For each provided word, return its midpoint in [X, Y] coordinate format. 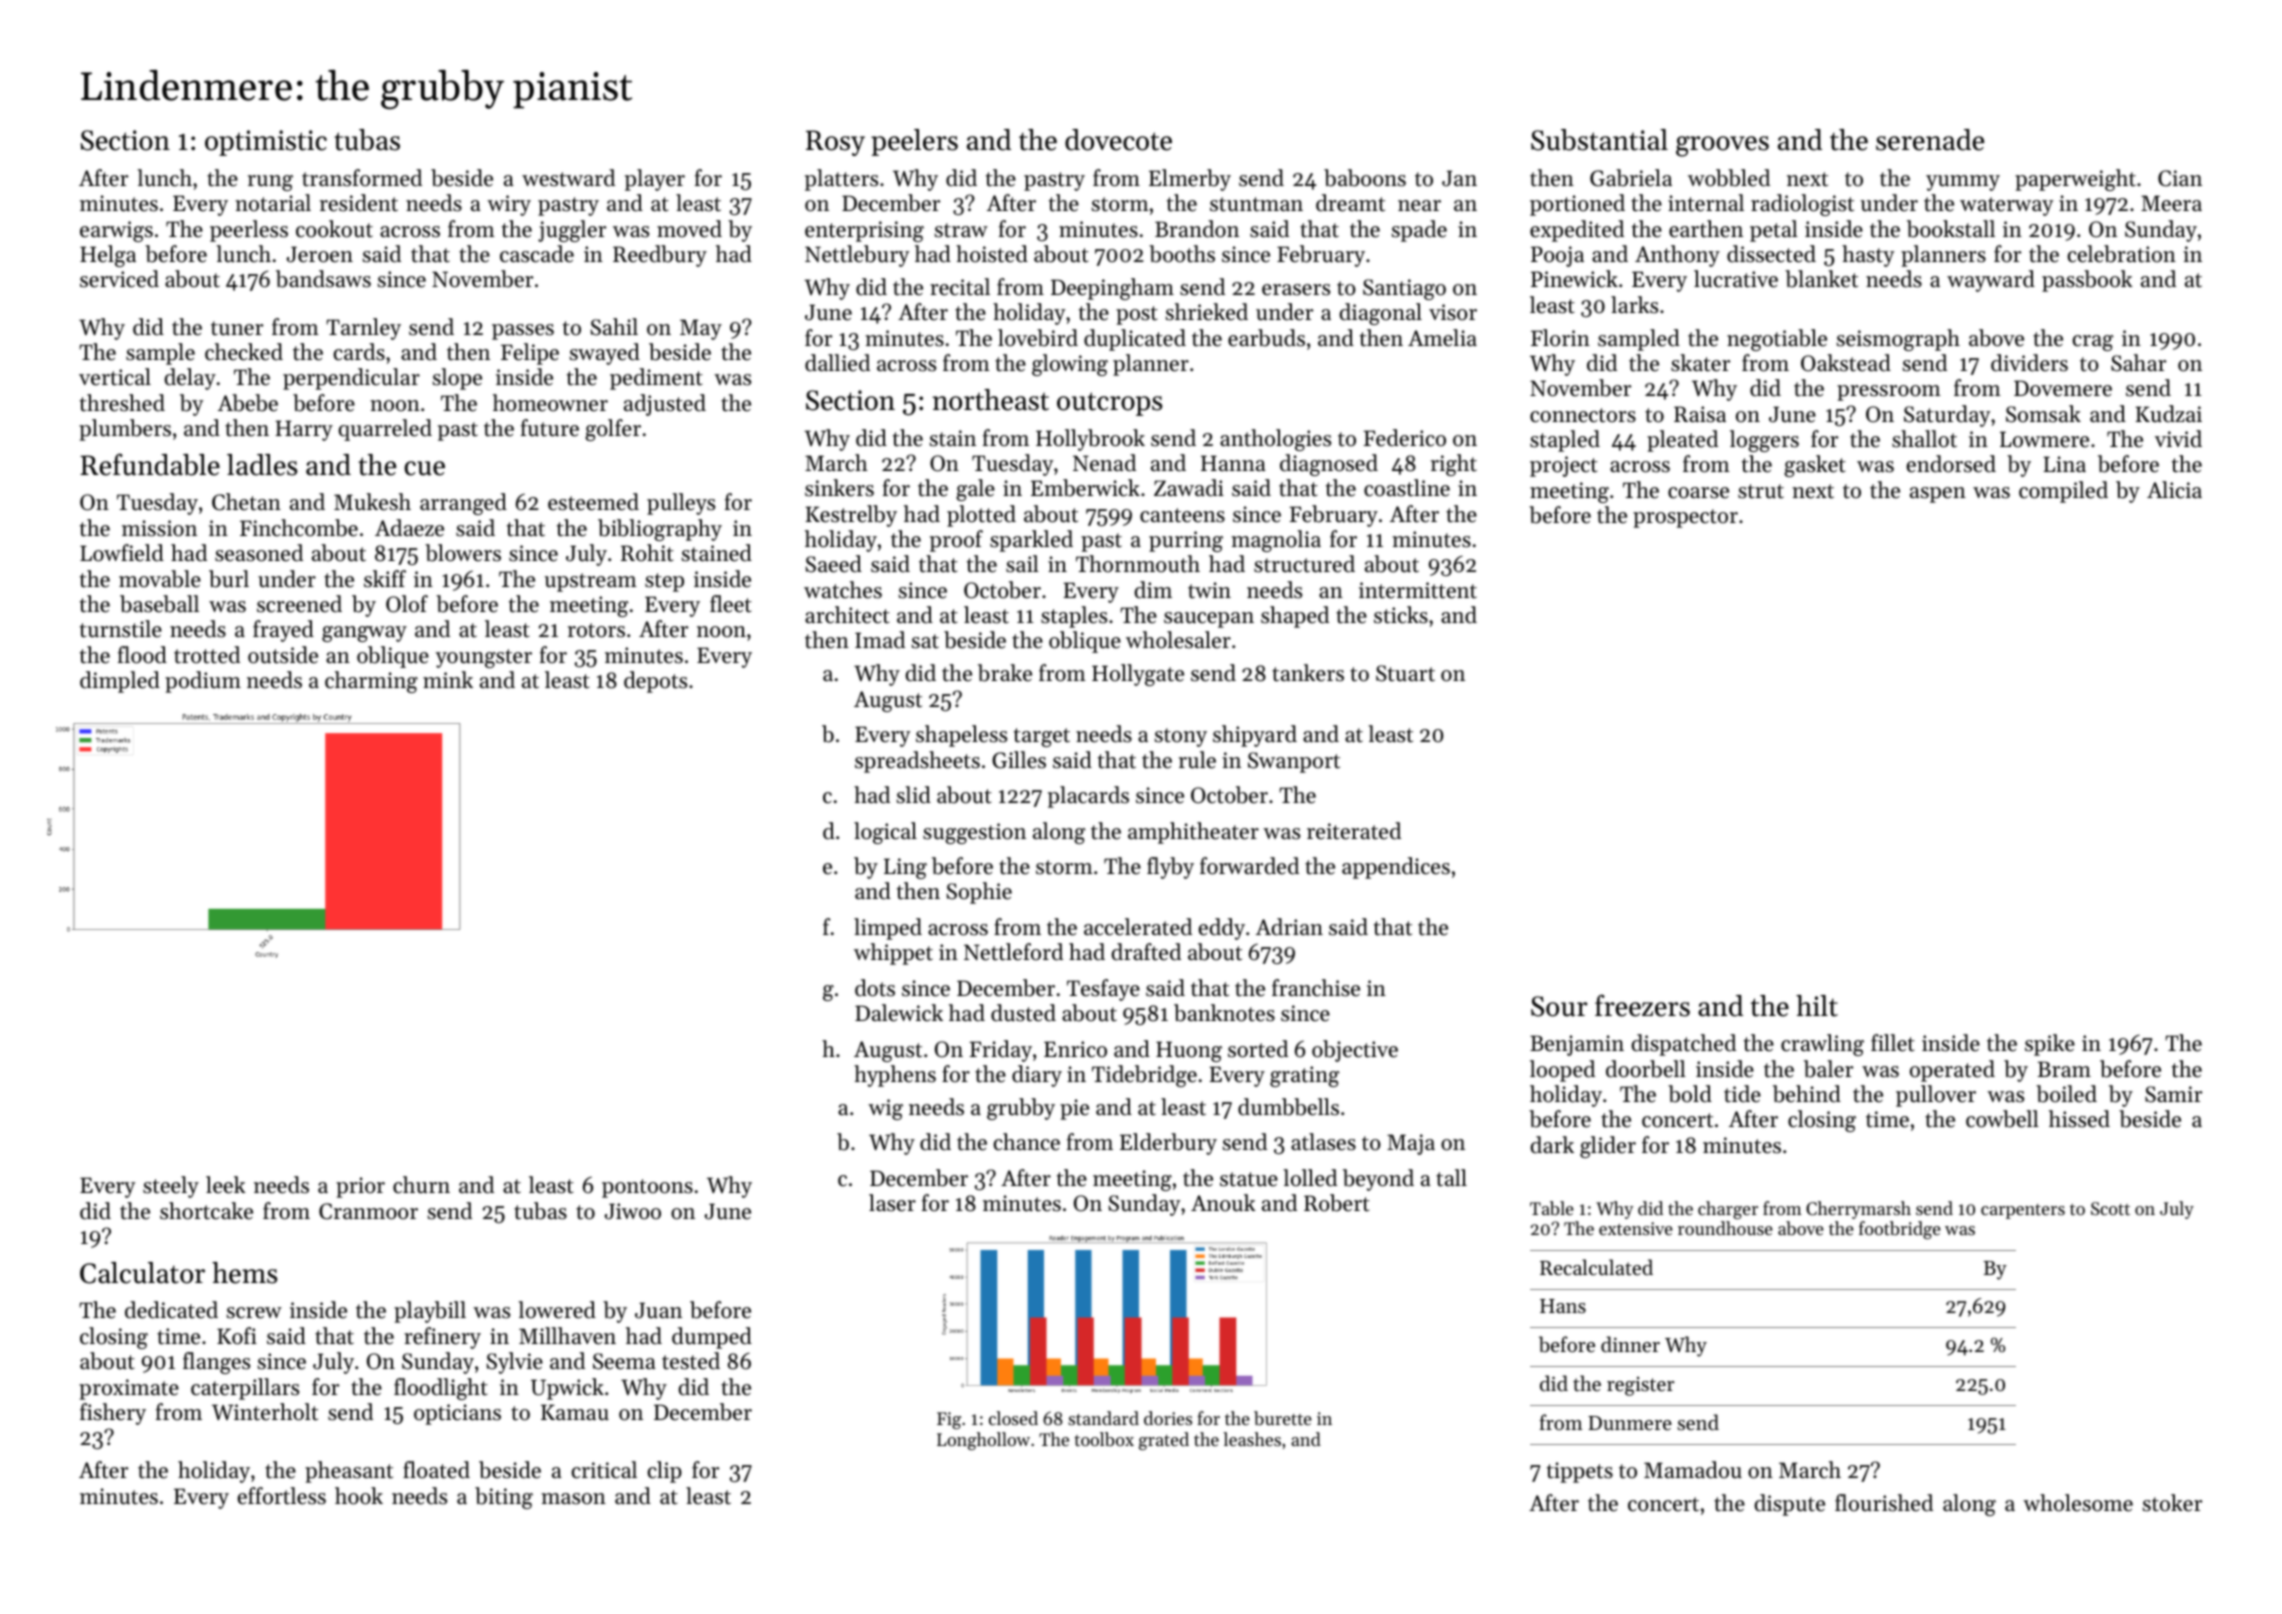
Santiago [1404, 289]
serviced [119, 279]
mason [573, 1499]
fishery [113, 1414]
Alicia [2174, 490]
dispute [1790, 1505]
